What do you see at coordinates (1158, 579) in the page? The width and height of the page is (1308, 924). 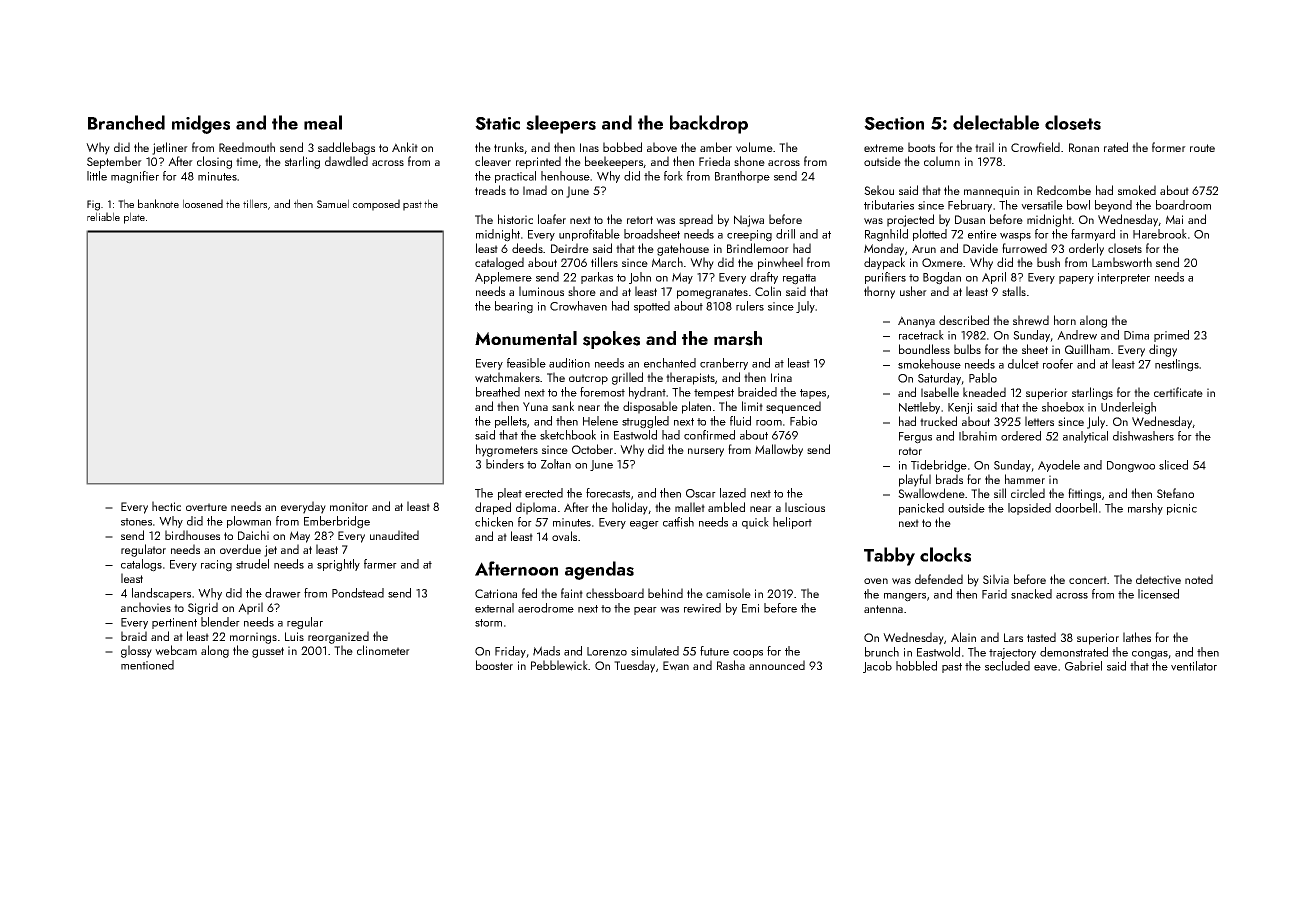 I see `detective` at bounding box center [1158, 579].
